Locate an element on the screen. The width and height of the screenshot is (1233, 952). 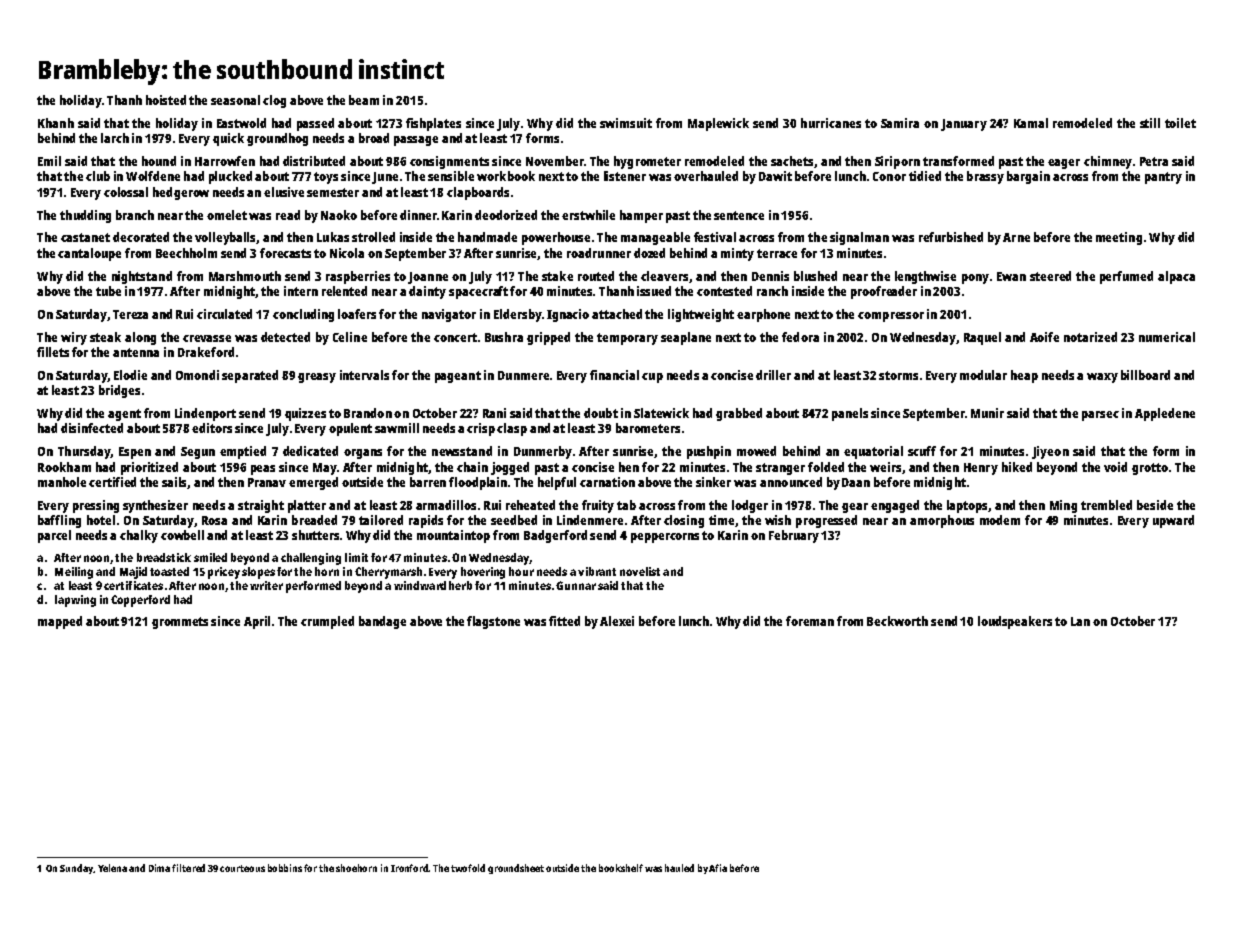
Maplewick is located at coordinates (718, 124).
